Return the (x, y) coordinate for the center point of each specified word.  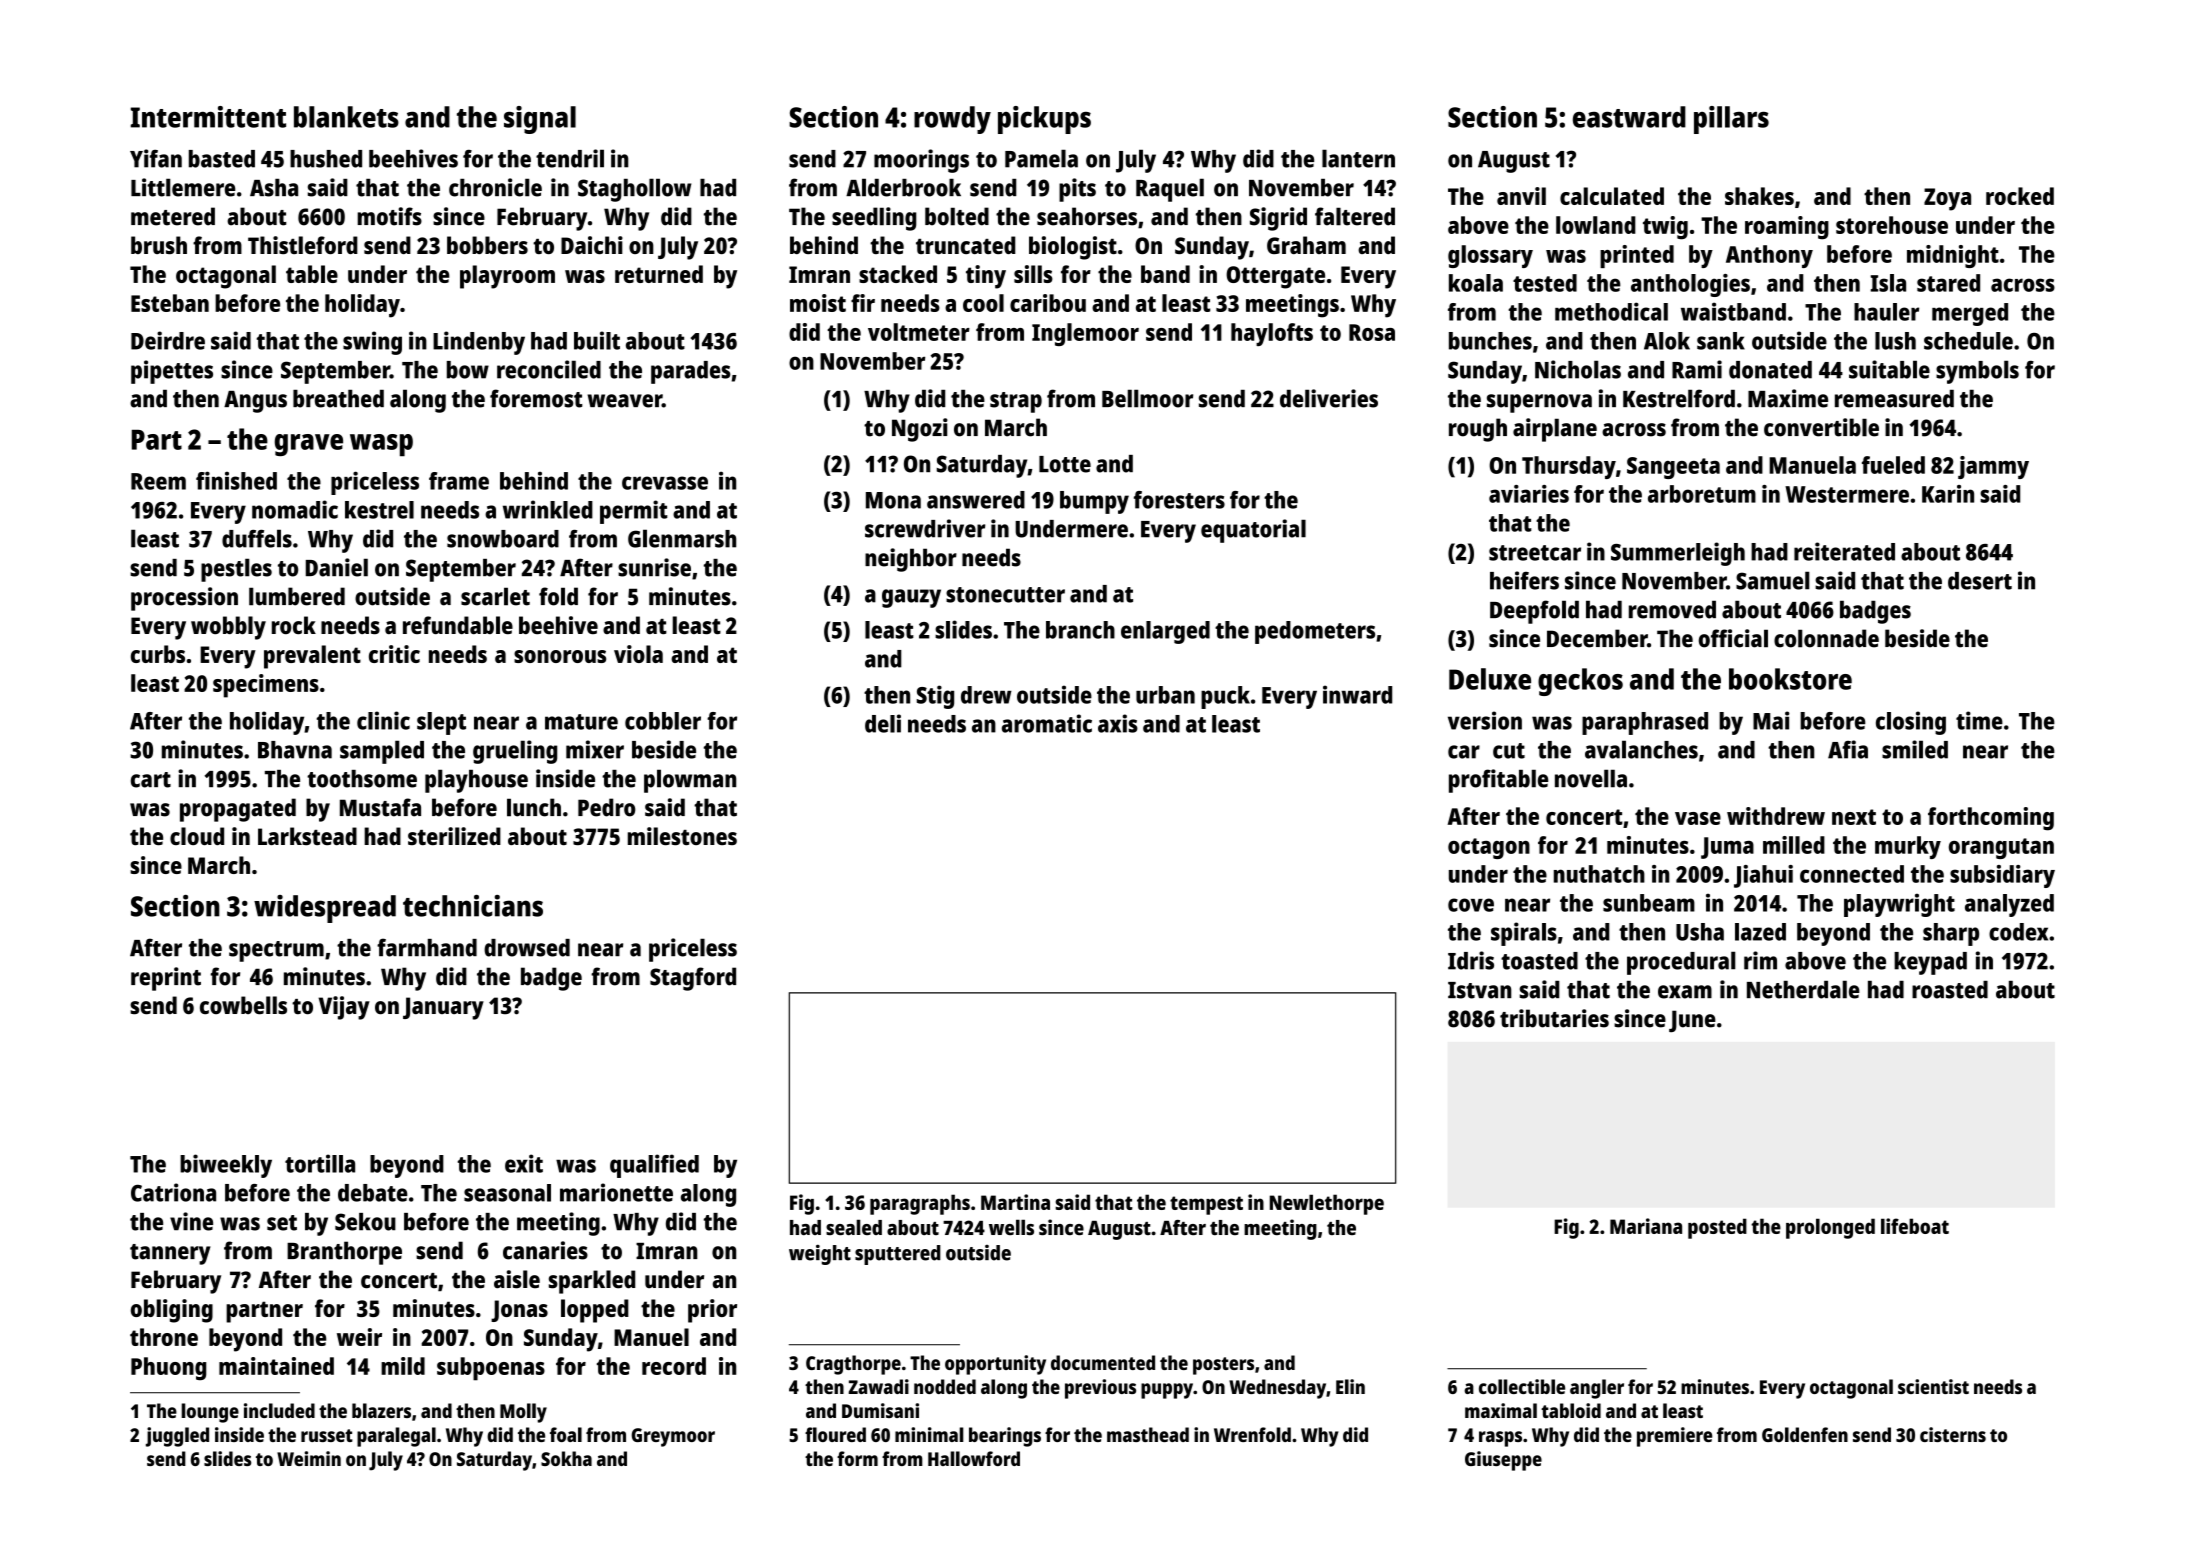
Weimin (309, 1458)
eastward (1629, 117)
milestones (682, 836)
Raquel (1170, 190)
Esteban (170, 303)
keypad (1930, 963)
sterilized (454, 836)
